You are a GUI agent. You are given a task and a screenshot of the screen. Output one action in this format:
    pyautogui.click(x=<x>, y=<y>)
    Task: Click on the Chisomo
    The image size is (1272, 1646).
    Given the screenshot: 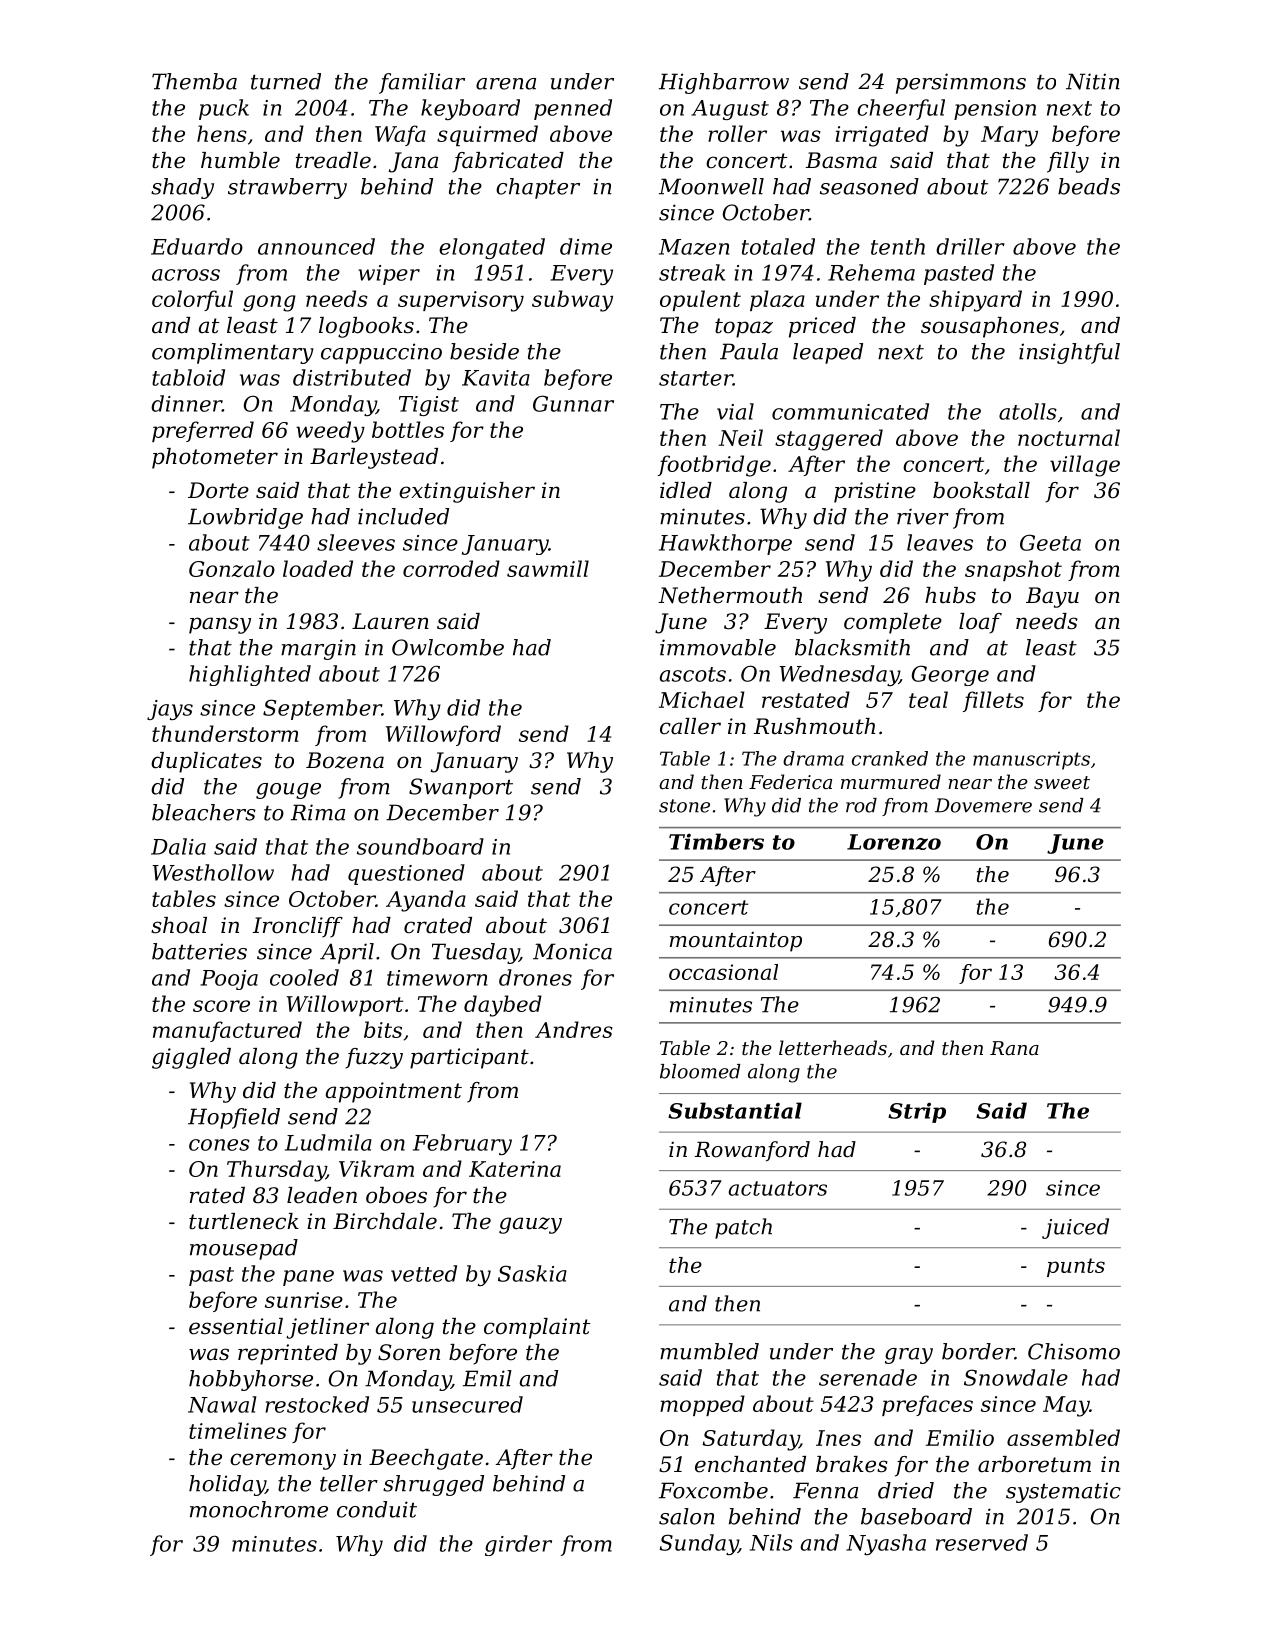 What is the action you would take?
    pyautogui.click(x=1074, y=1351)
